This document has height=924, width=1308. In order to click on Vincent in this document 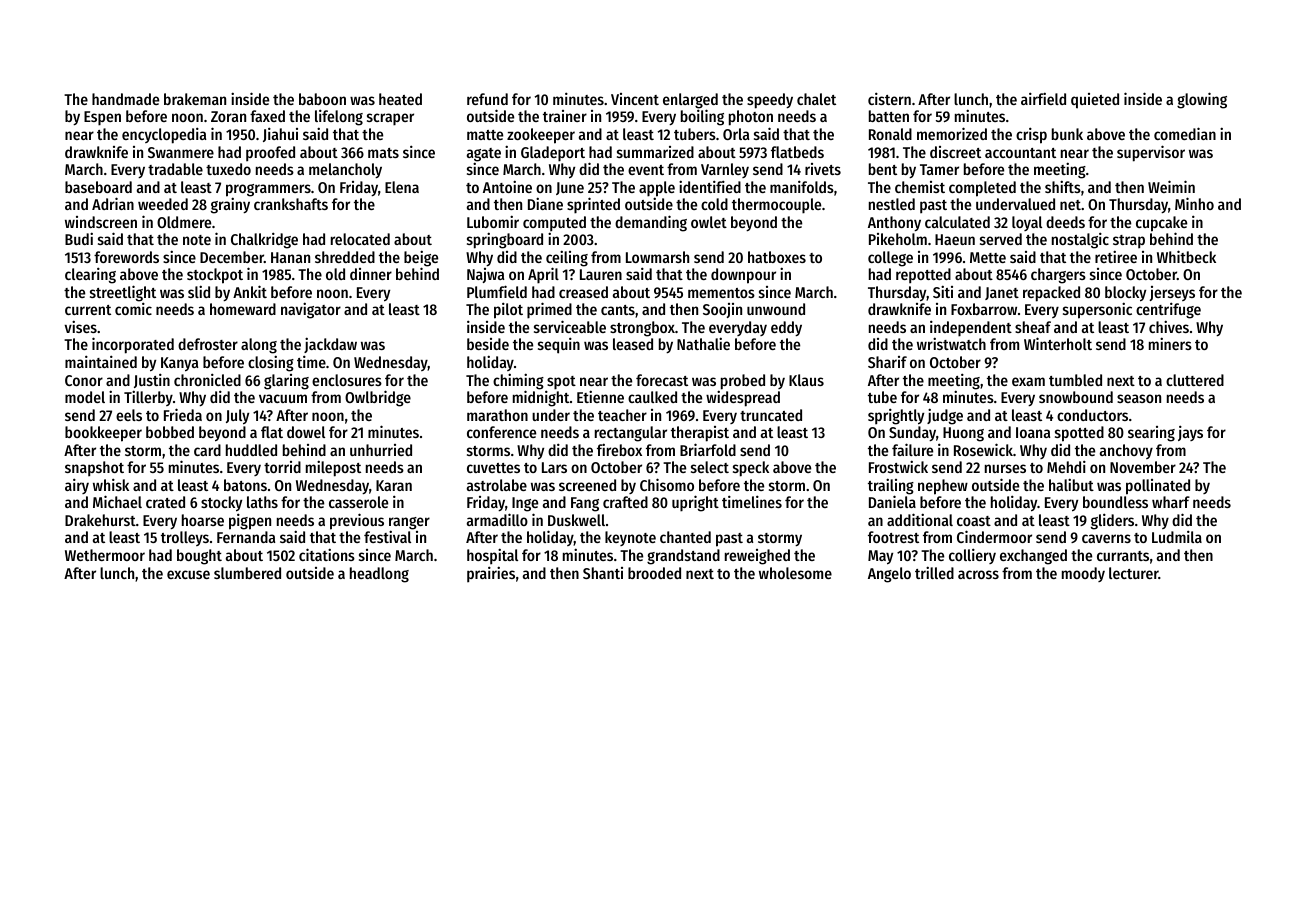, I will do `click(635, 99)`.
